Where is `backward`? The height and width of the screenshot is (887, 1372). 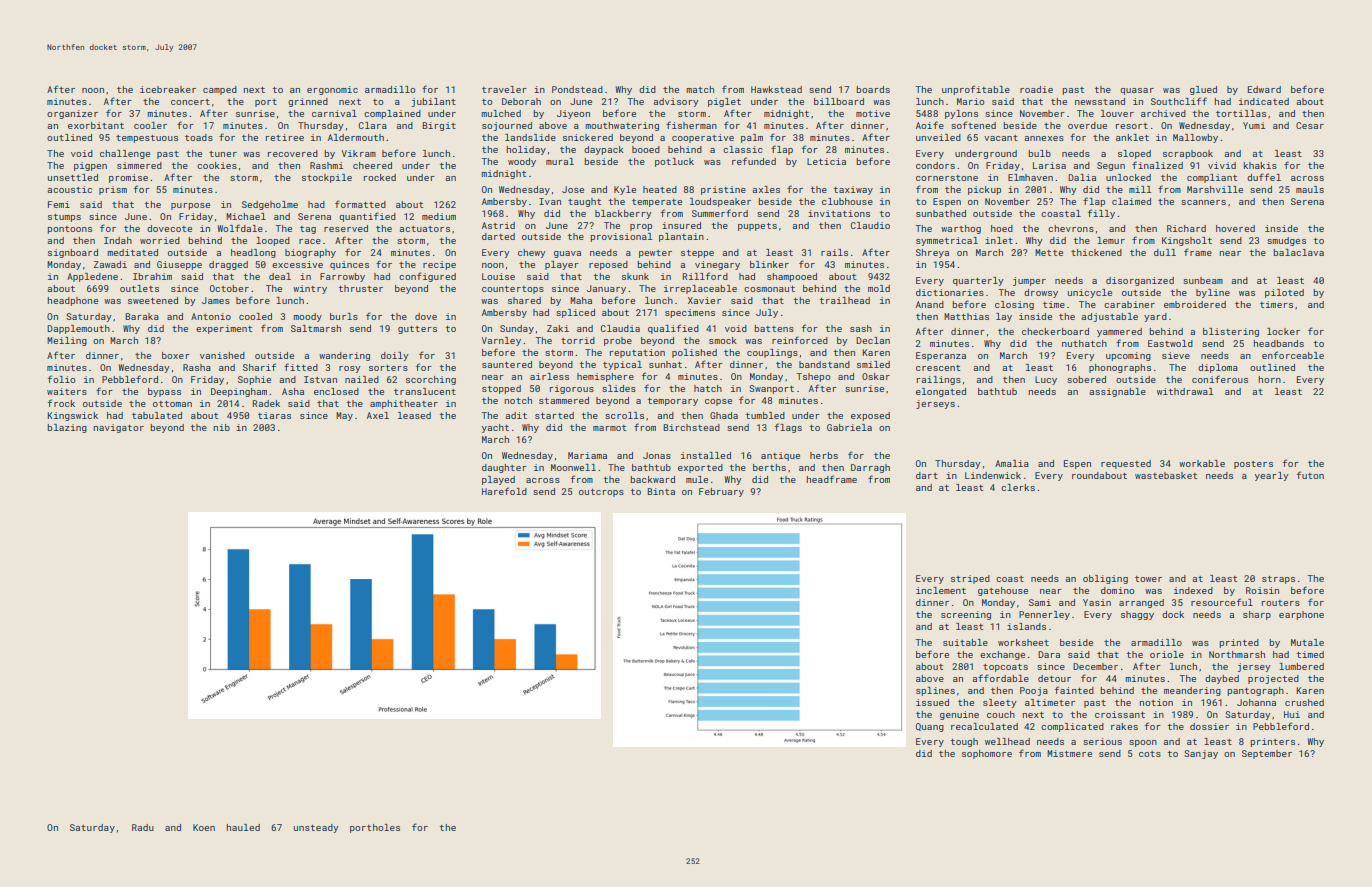 backward is located at coordinates (653, 479).
